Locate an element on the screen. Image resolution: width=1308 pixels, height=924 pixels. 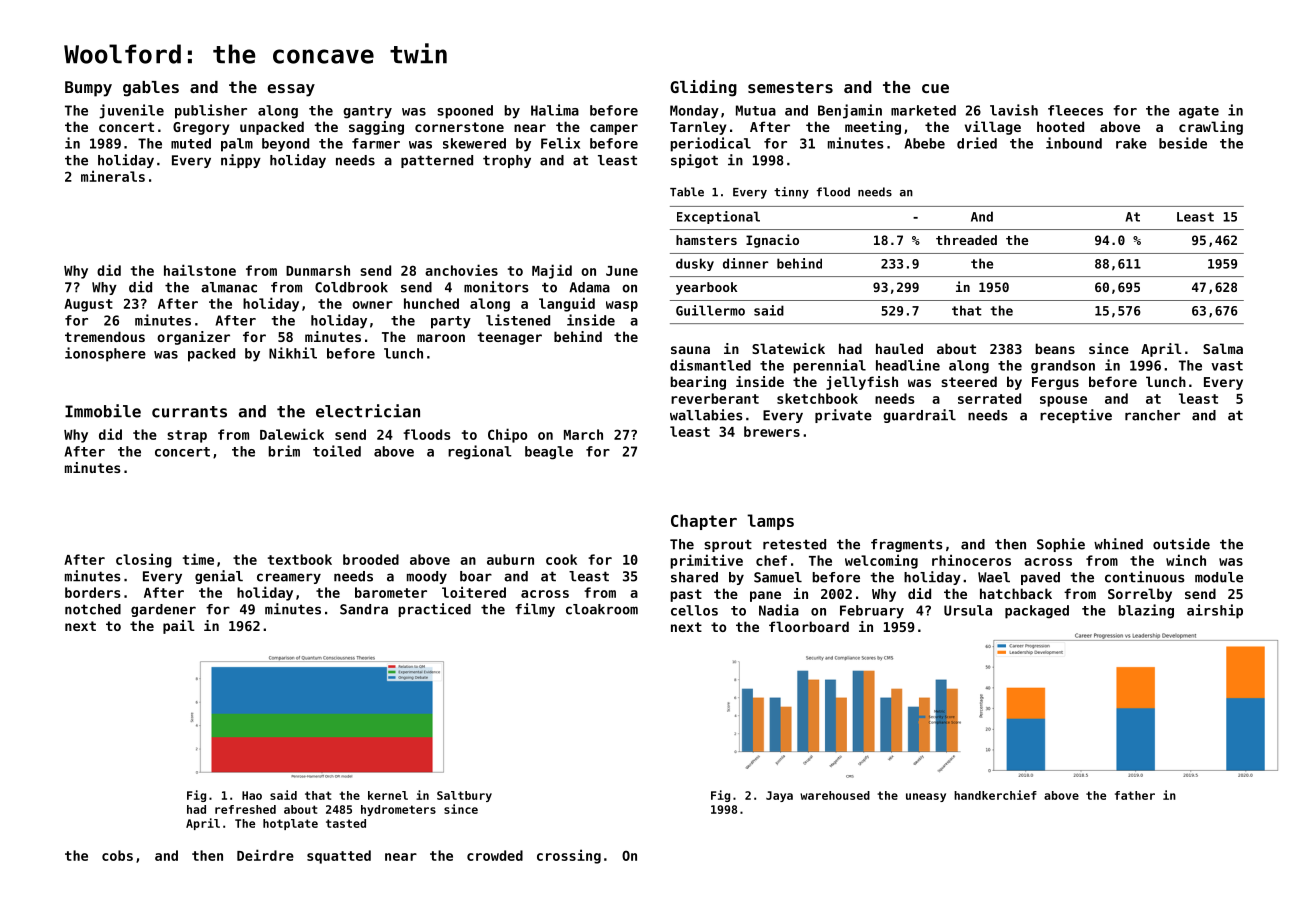
packaged is located at coordinates (1037, 612).
